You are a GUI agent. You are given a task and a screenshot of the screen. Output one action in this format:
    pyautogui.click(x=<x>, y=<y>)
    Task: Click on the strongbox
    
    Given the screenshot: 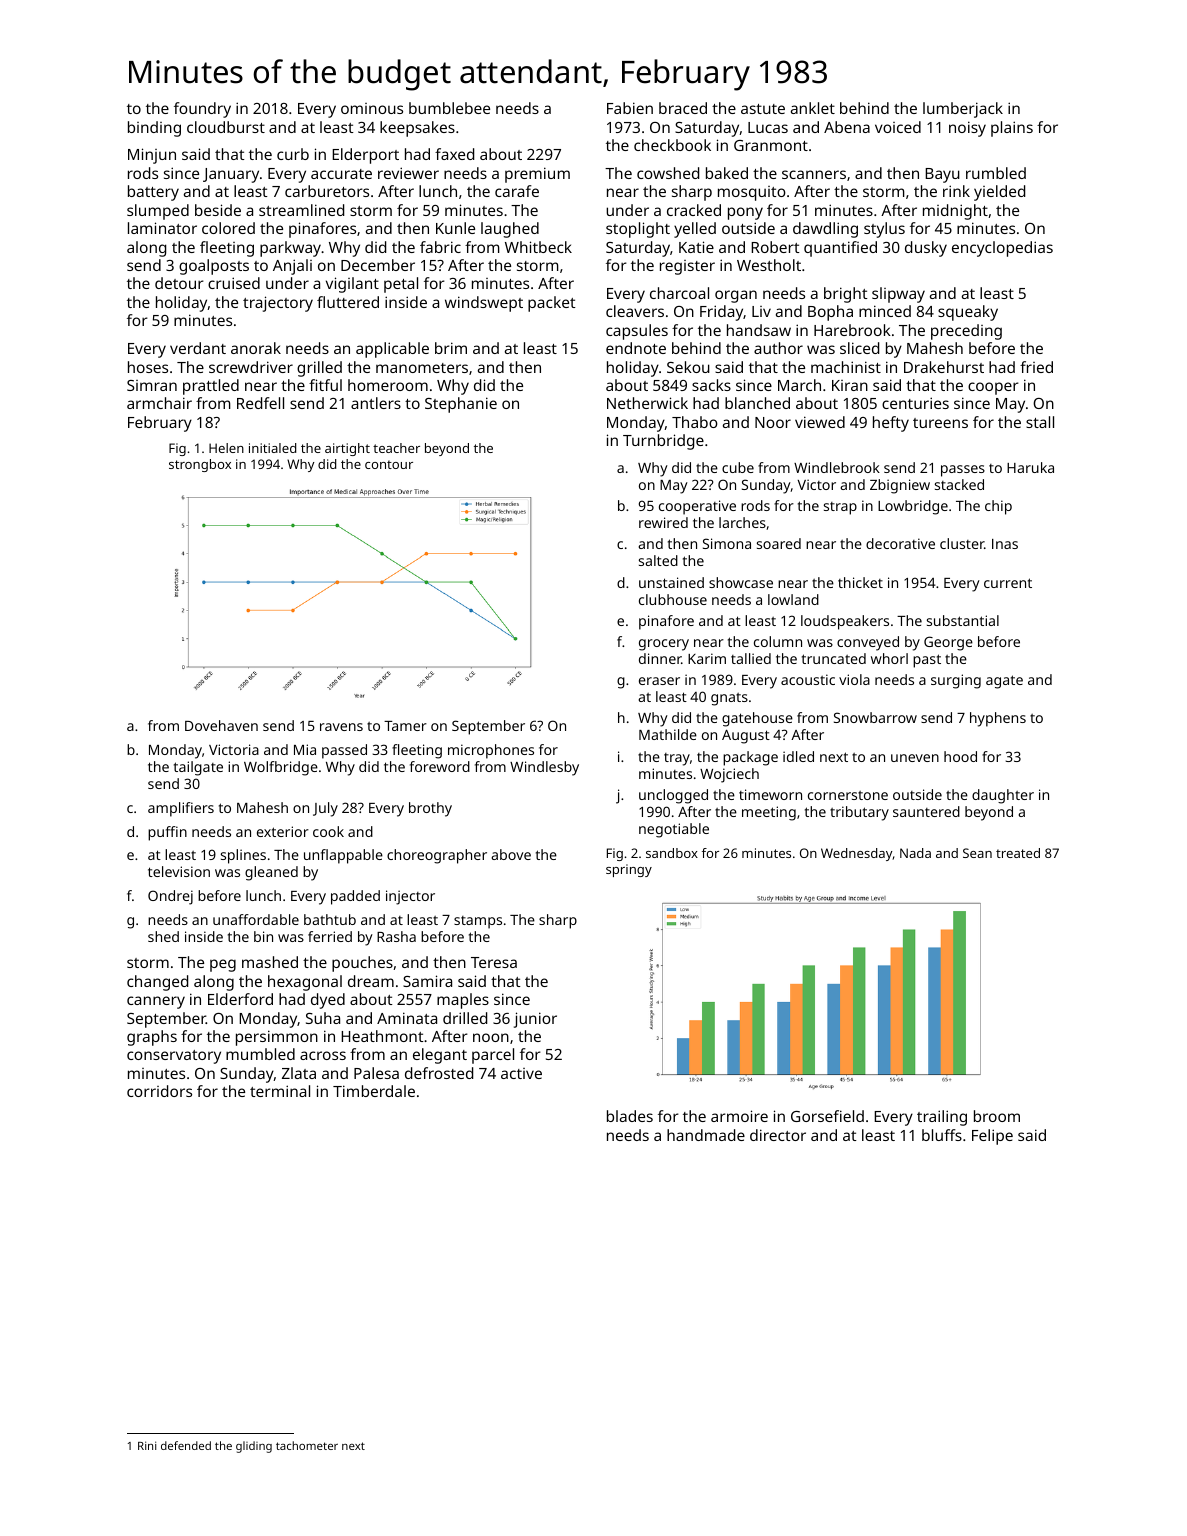 What is the action you would take?
    pyautogui.click(x=200, y=465)
